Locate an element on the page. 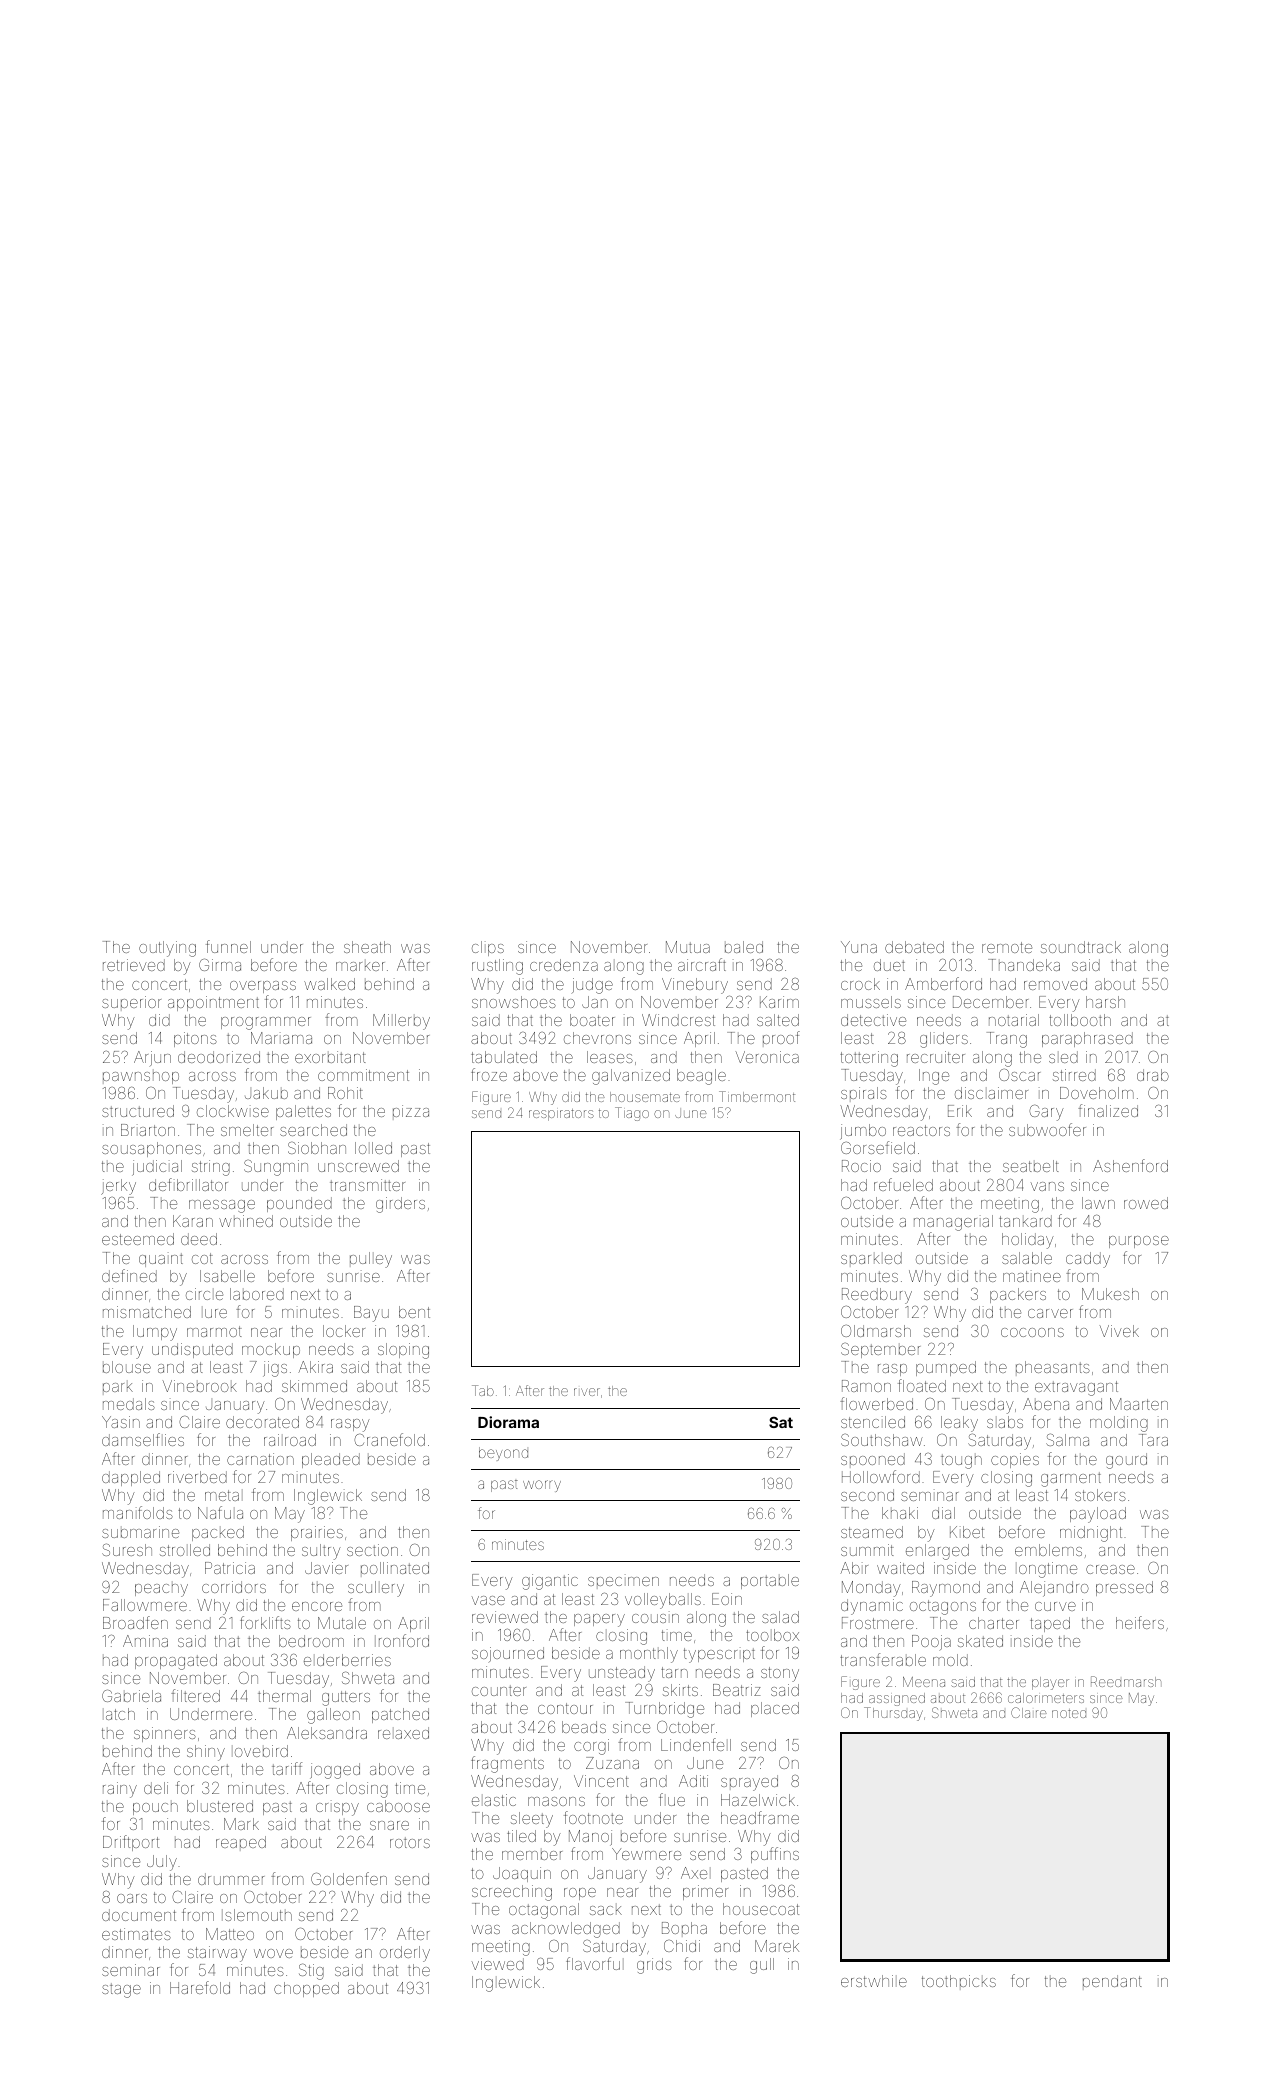 The height and width of the page is (2093, 1271). snowshoes is located at coordinates (514, 1002).
